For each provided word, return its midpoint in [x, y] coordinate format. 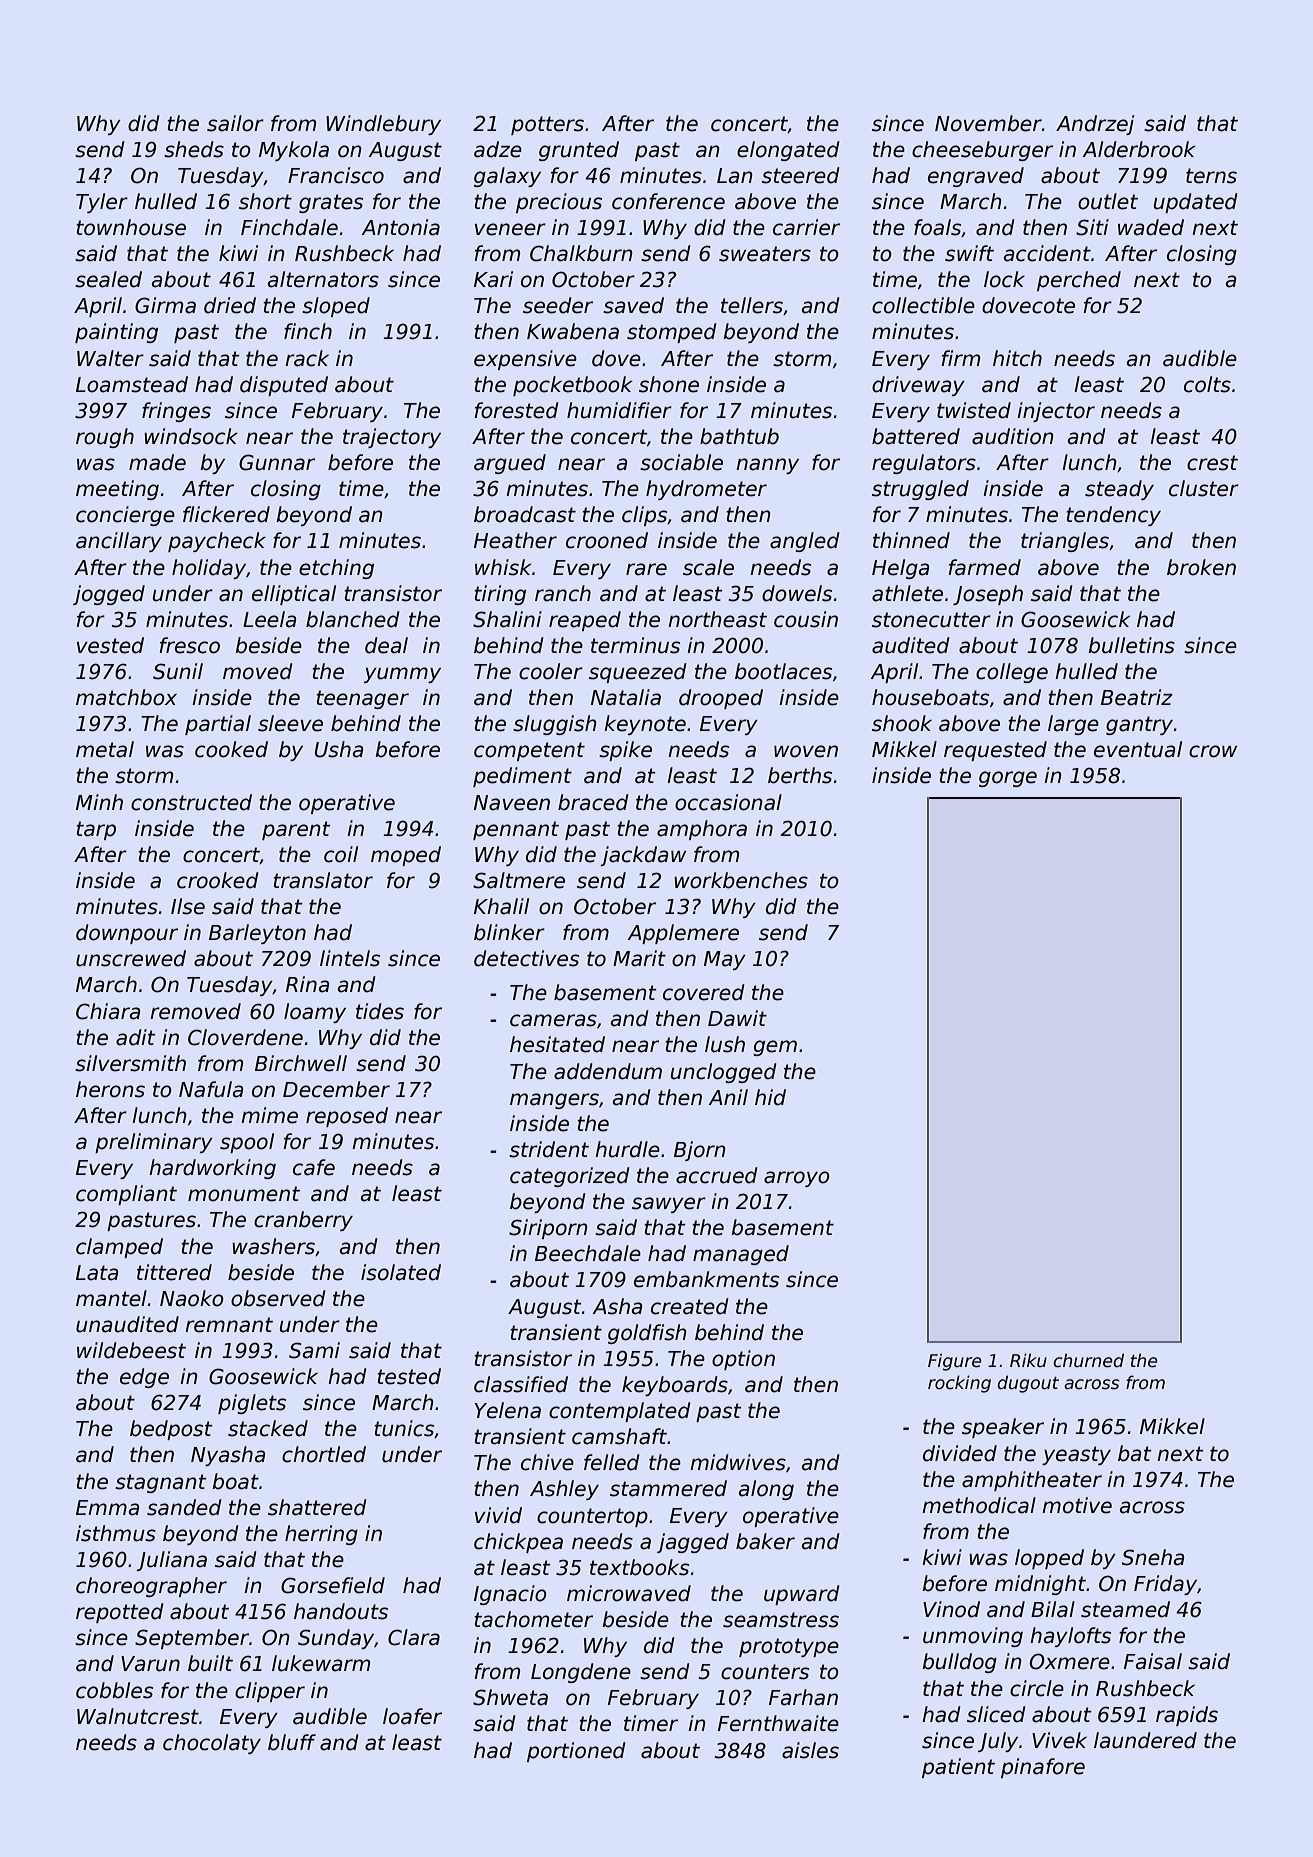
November [988, 123]
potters [547, 125]
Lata [97, 1273]
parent [296, 830]
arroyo [797, 1179]
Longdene [581, 1673]
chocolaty [212, 1744]
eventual [1138, 749]
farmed [984, 567]
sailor [235, 123]
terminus [635, 645]
